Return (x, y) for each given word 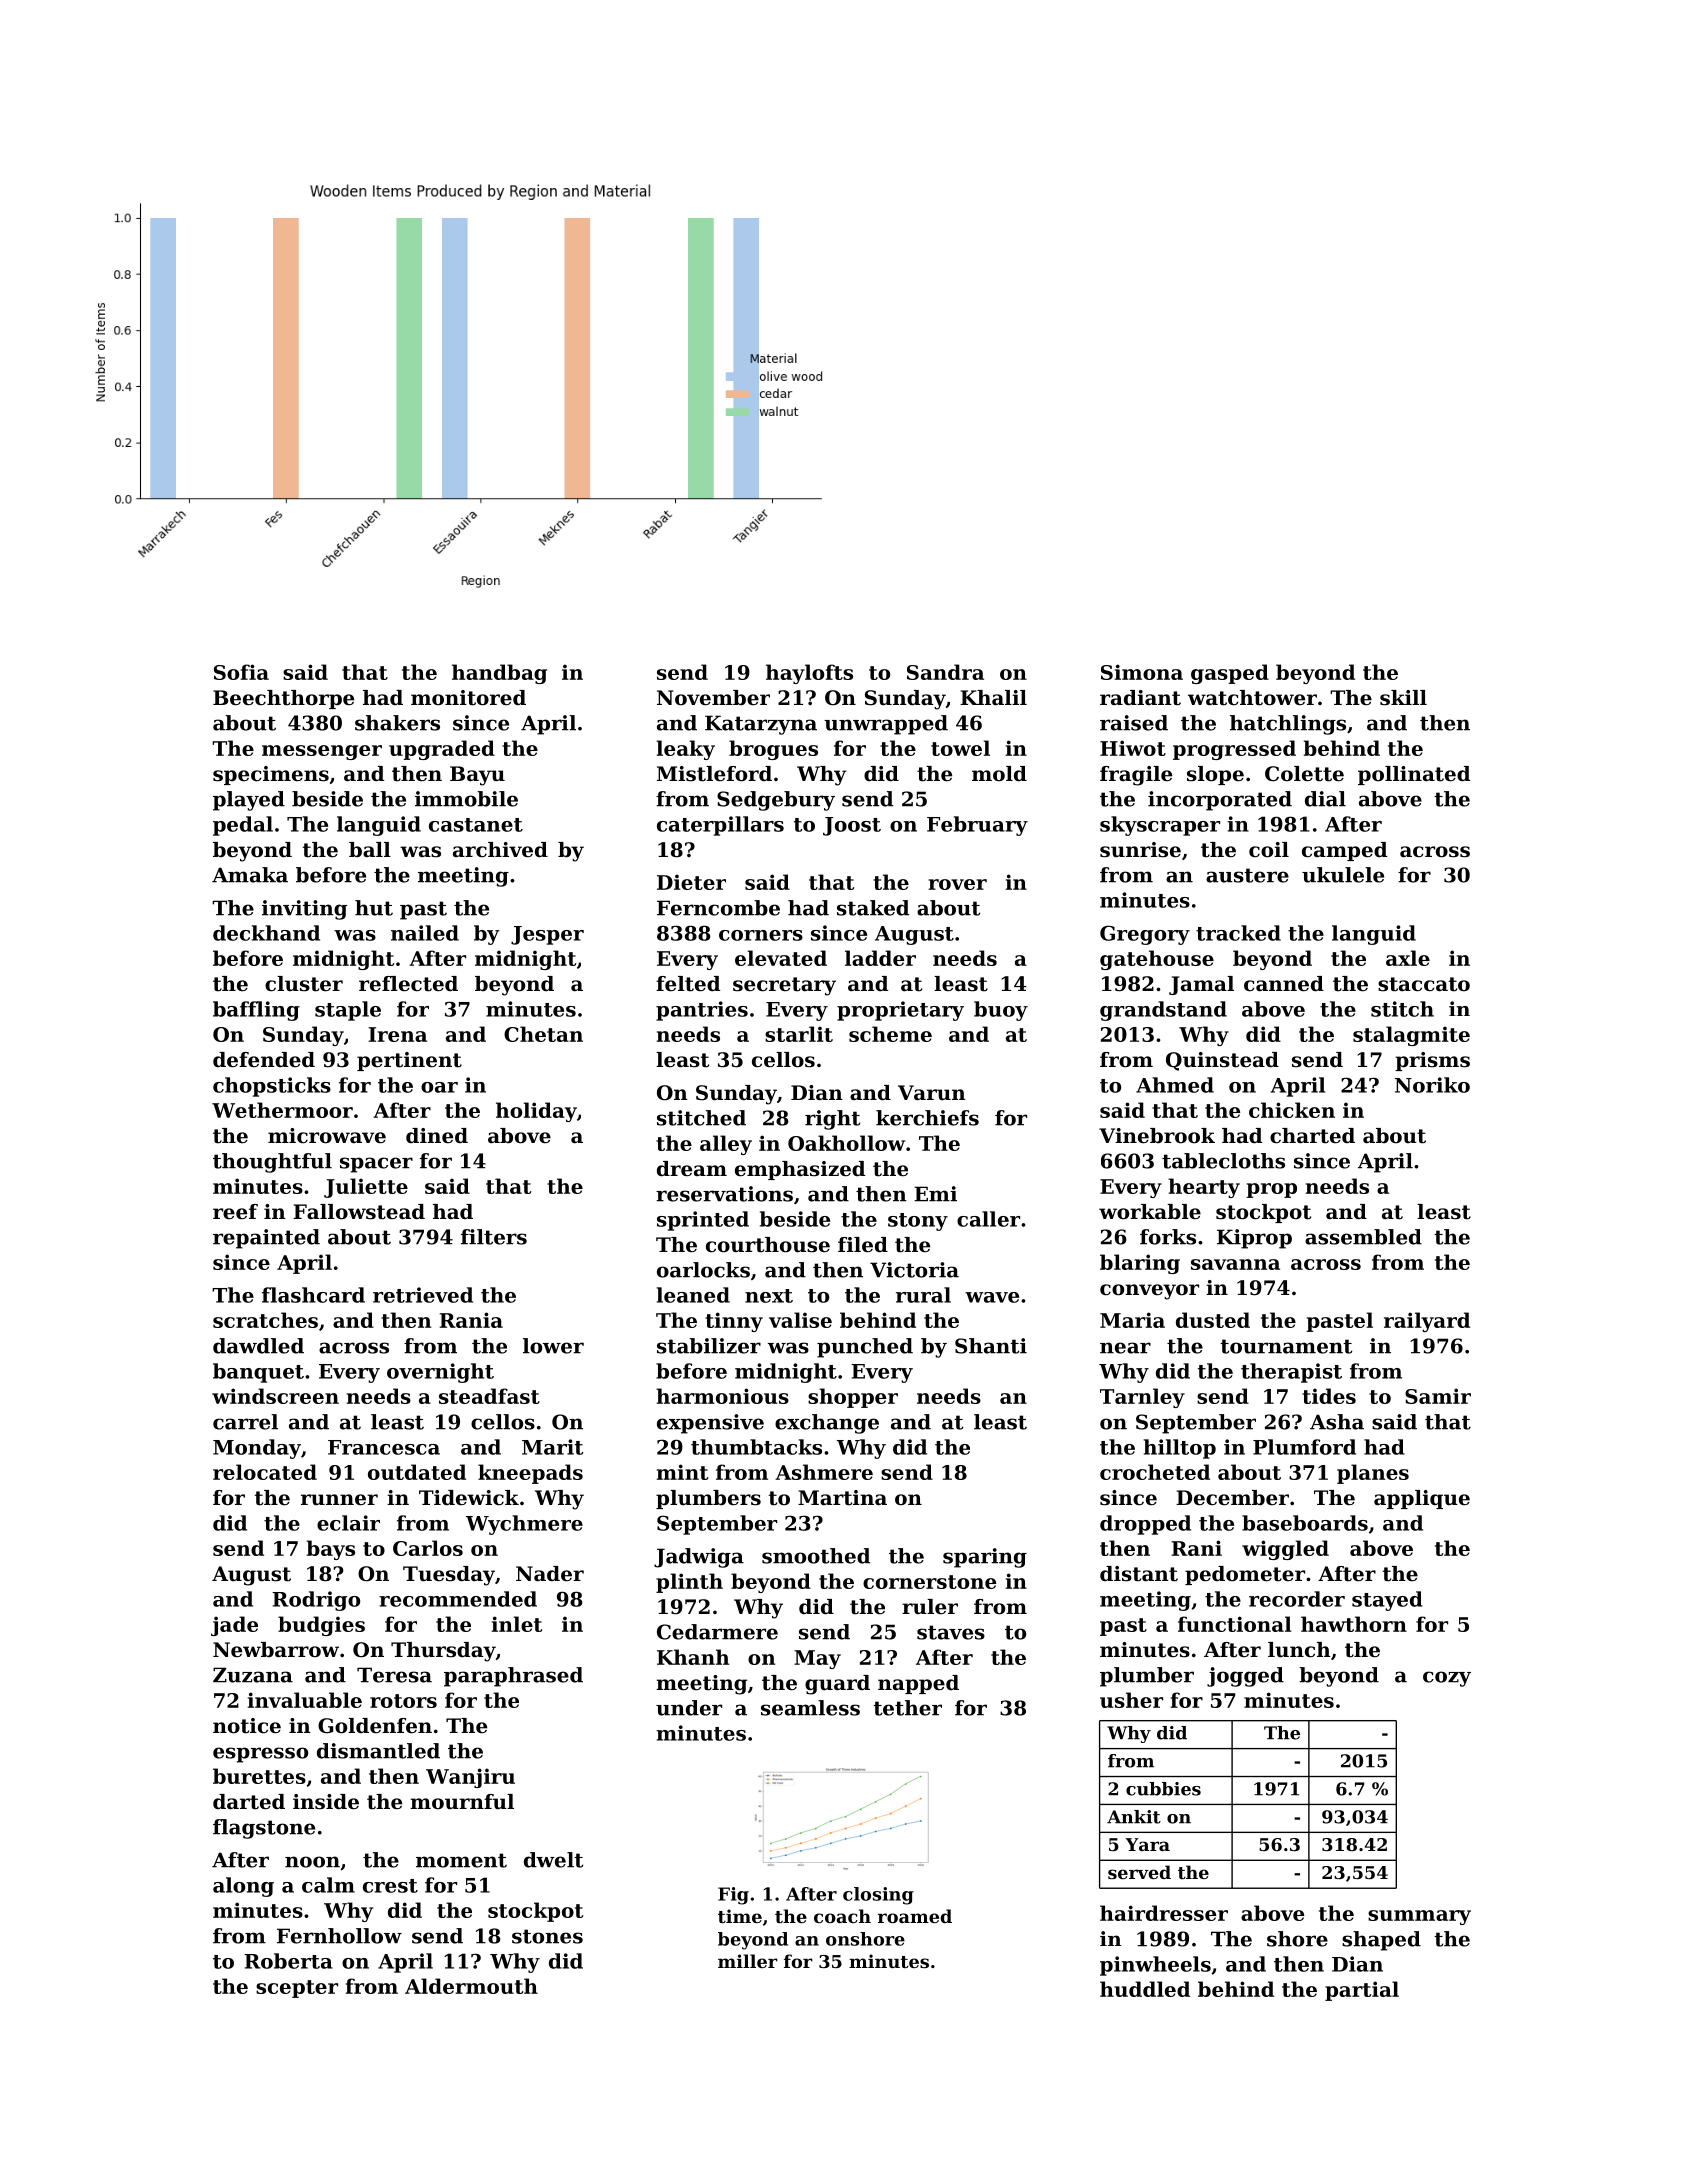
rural (923, 1295)
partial (1362, 1991)
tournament (1286, 1346)
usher (1131, 1700)
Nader (550, 1574)
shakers (397, 723)
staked (873, 908)
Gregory (1145, 935)
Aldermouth (471, 1986)
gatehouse (1157, 960)
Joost (852, 826)
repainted (266, 1239)
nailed (425, 933)
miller (748, 1961)
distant (1139, 1574)
